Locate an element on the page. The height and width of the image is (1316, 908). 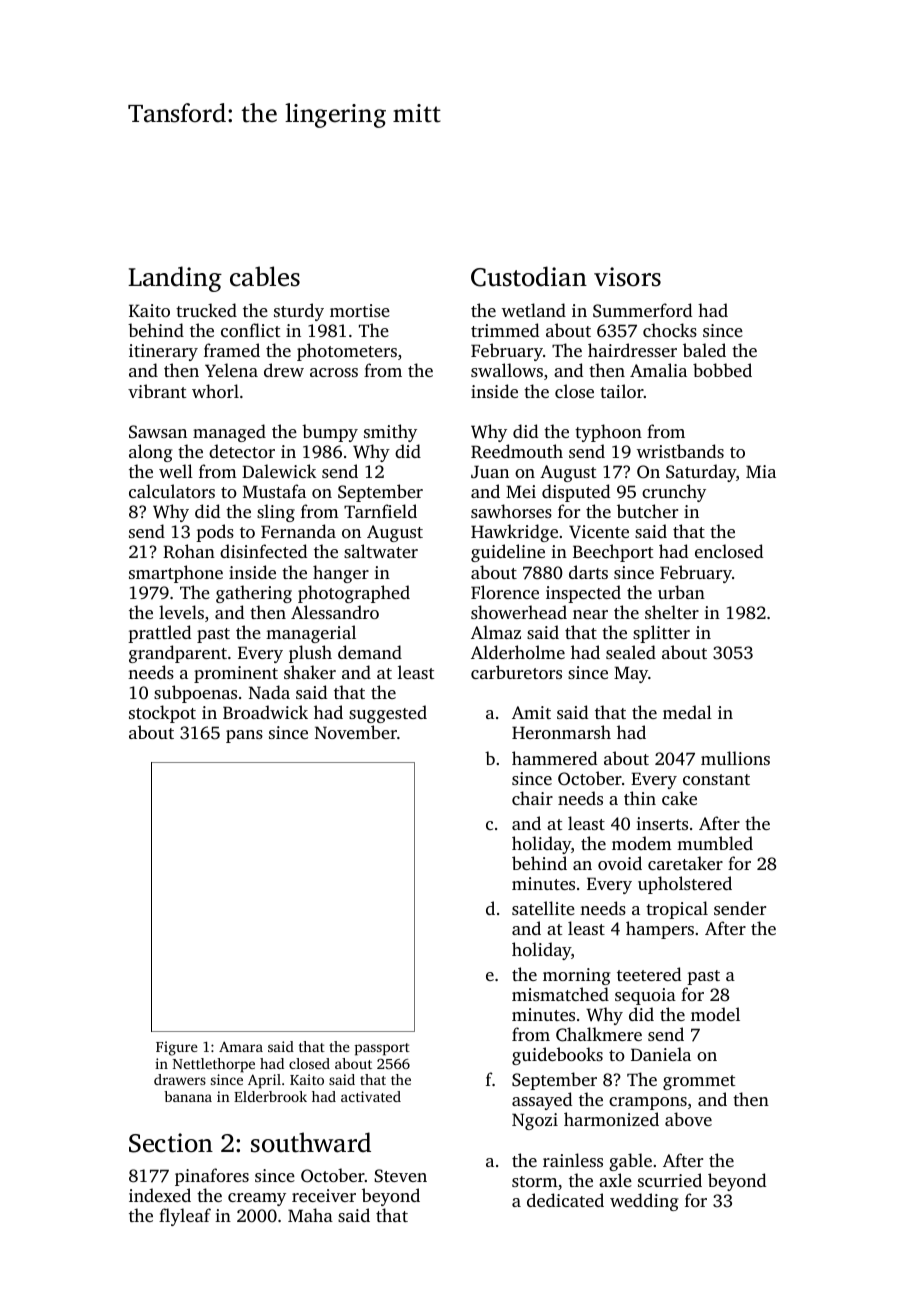
mortise is located at coordinates (360, 310).
